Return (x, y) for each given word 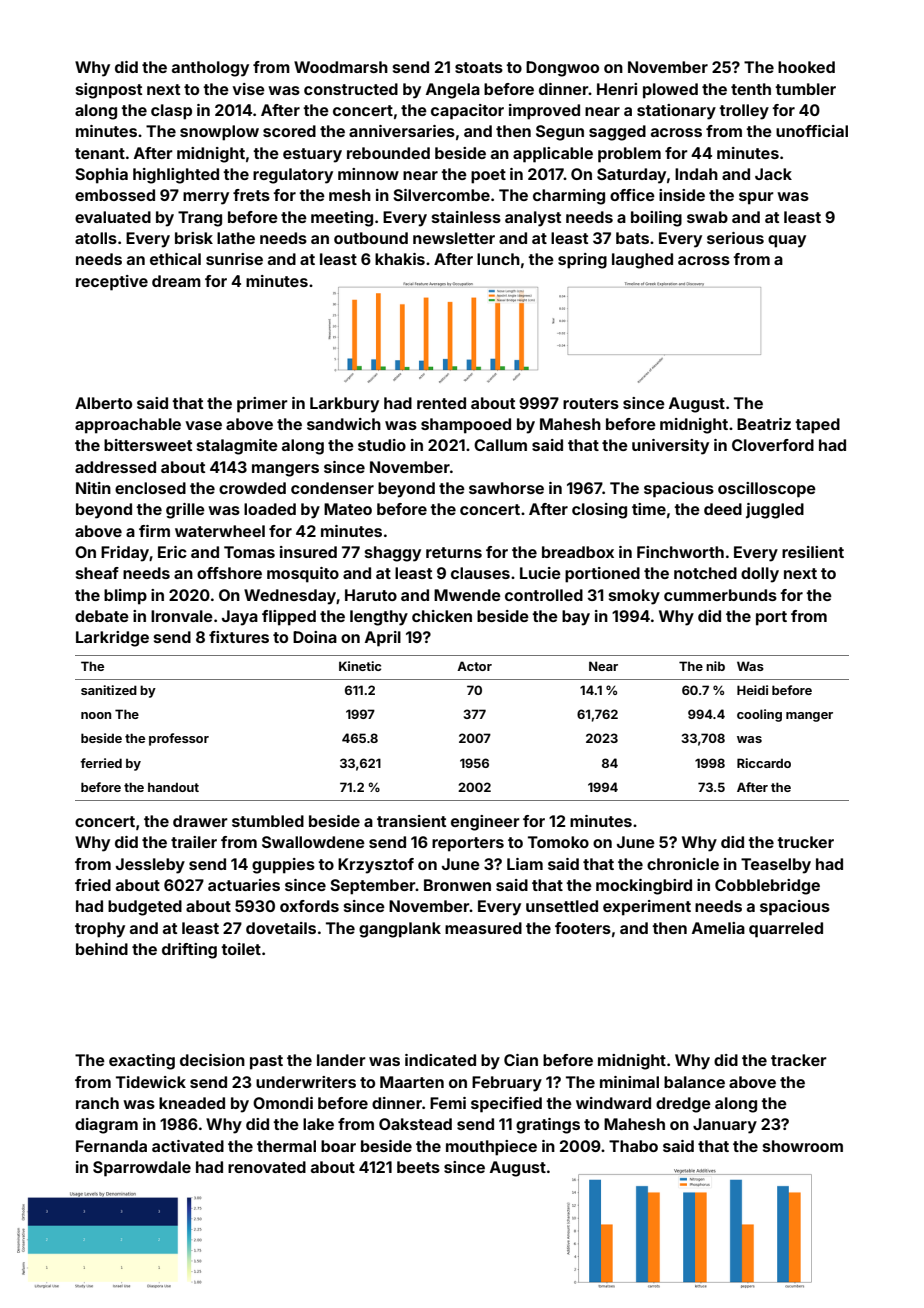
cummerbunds (720, 595)
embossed (115, 195)
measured (483, 928)
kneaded (192, 1103)
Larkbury (344, 405)
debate (102, 616)
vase (203, 425)
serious (735, 238)
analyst (533, 219)
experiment (647, 908)
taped (817, 426)
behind (102, 949)
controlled (544, 595)
